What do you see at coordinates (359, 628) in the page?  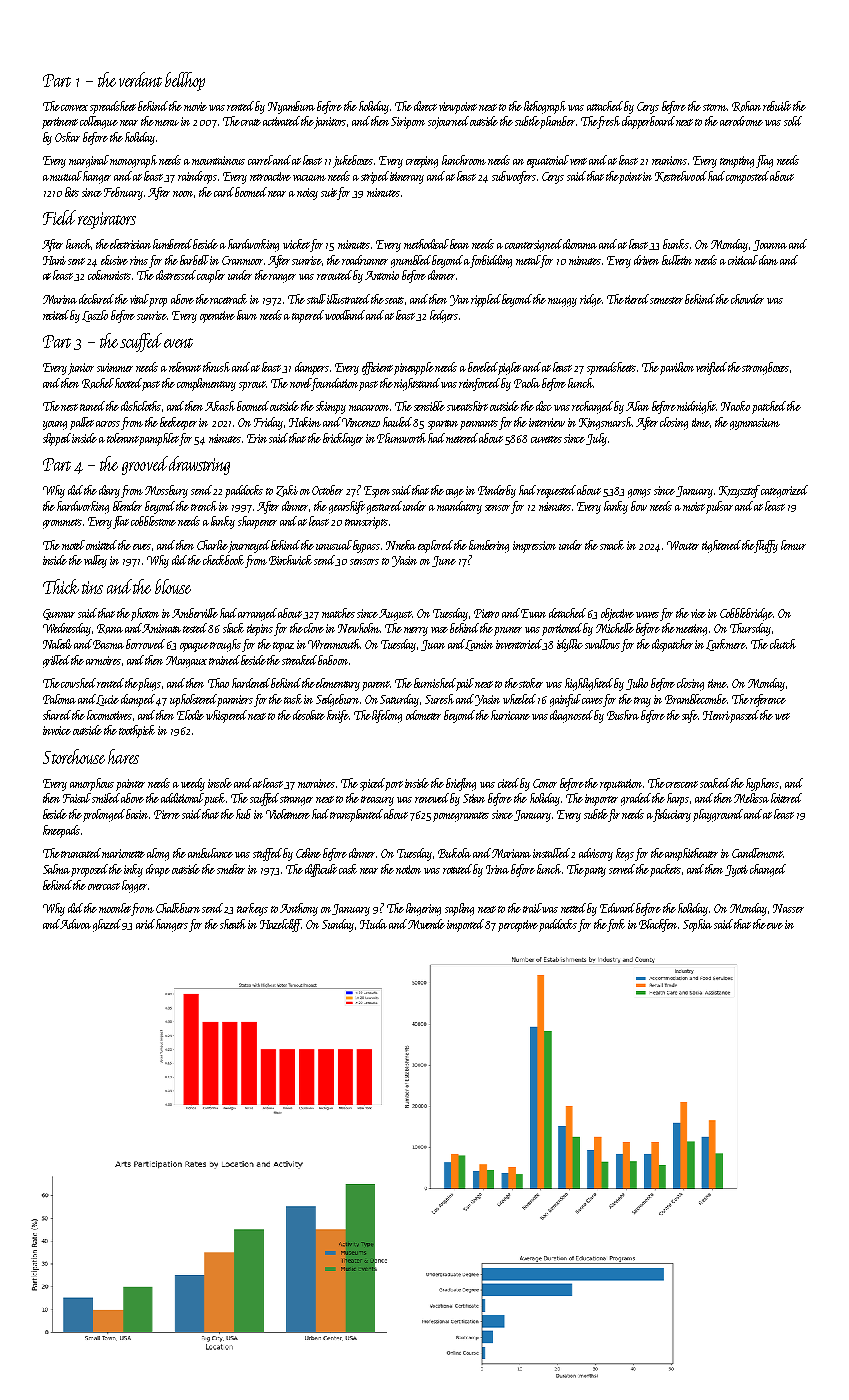 I see `Newholm` at bounding box center [359, 628].
